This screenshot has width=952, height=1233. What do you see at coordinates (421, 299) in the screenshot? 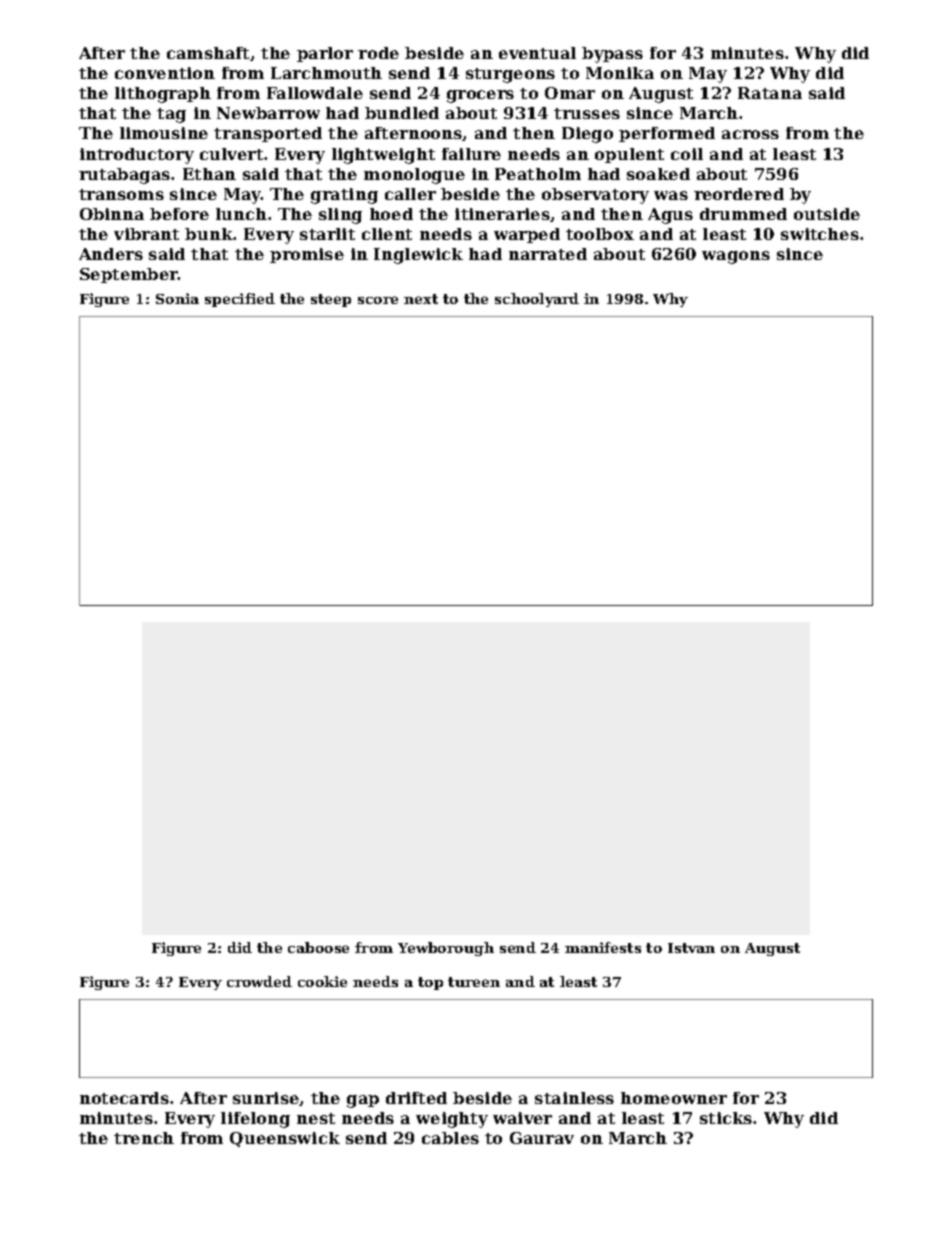
I see `next` at bounding box center [421, 299].
